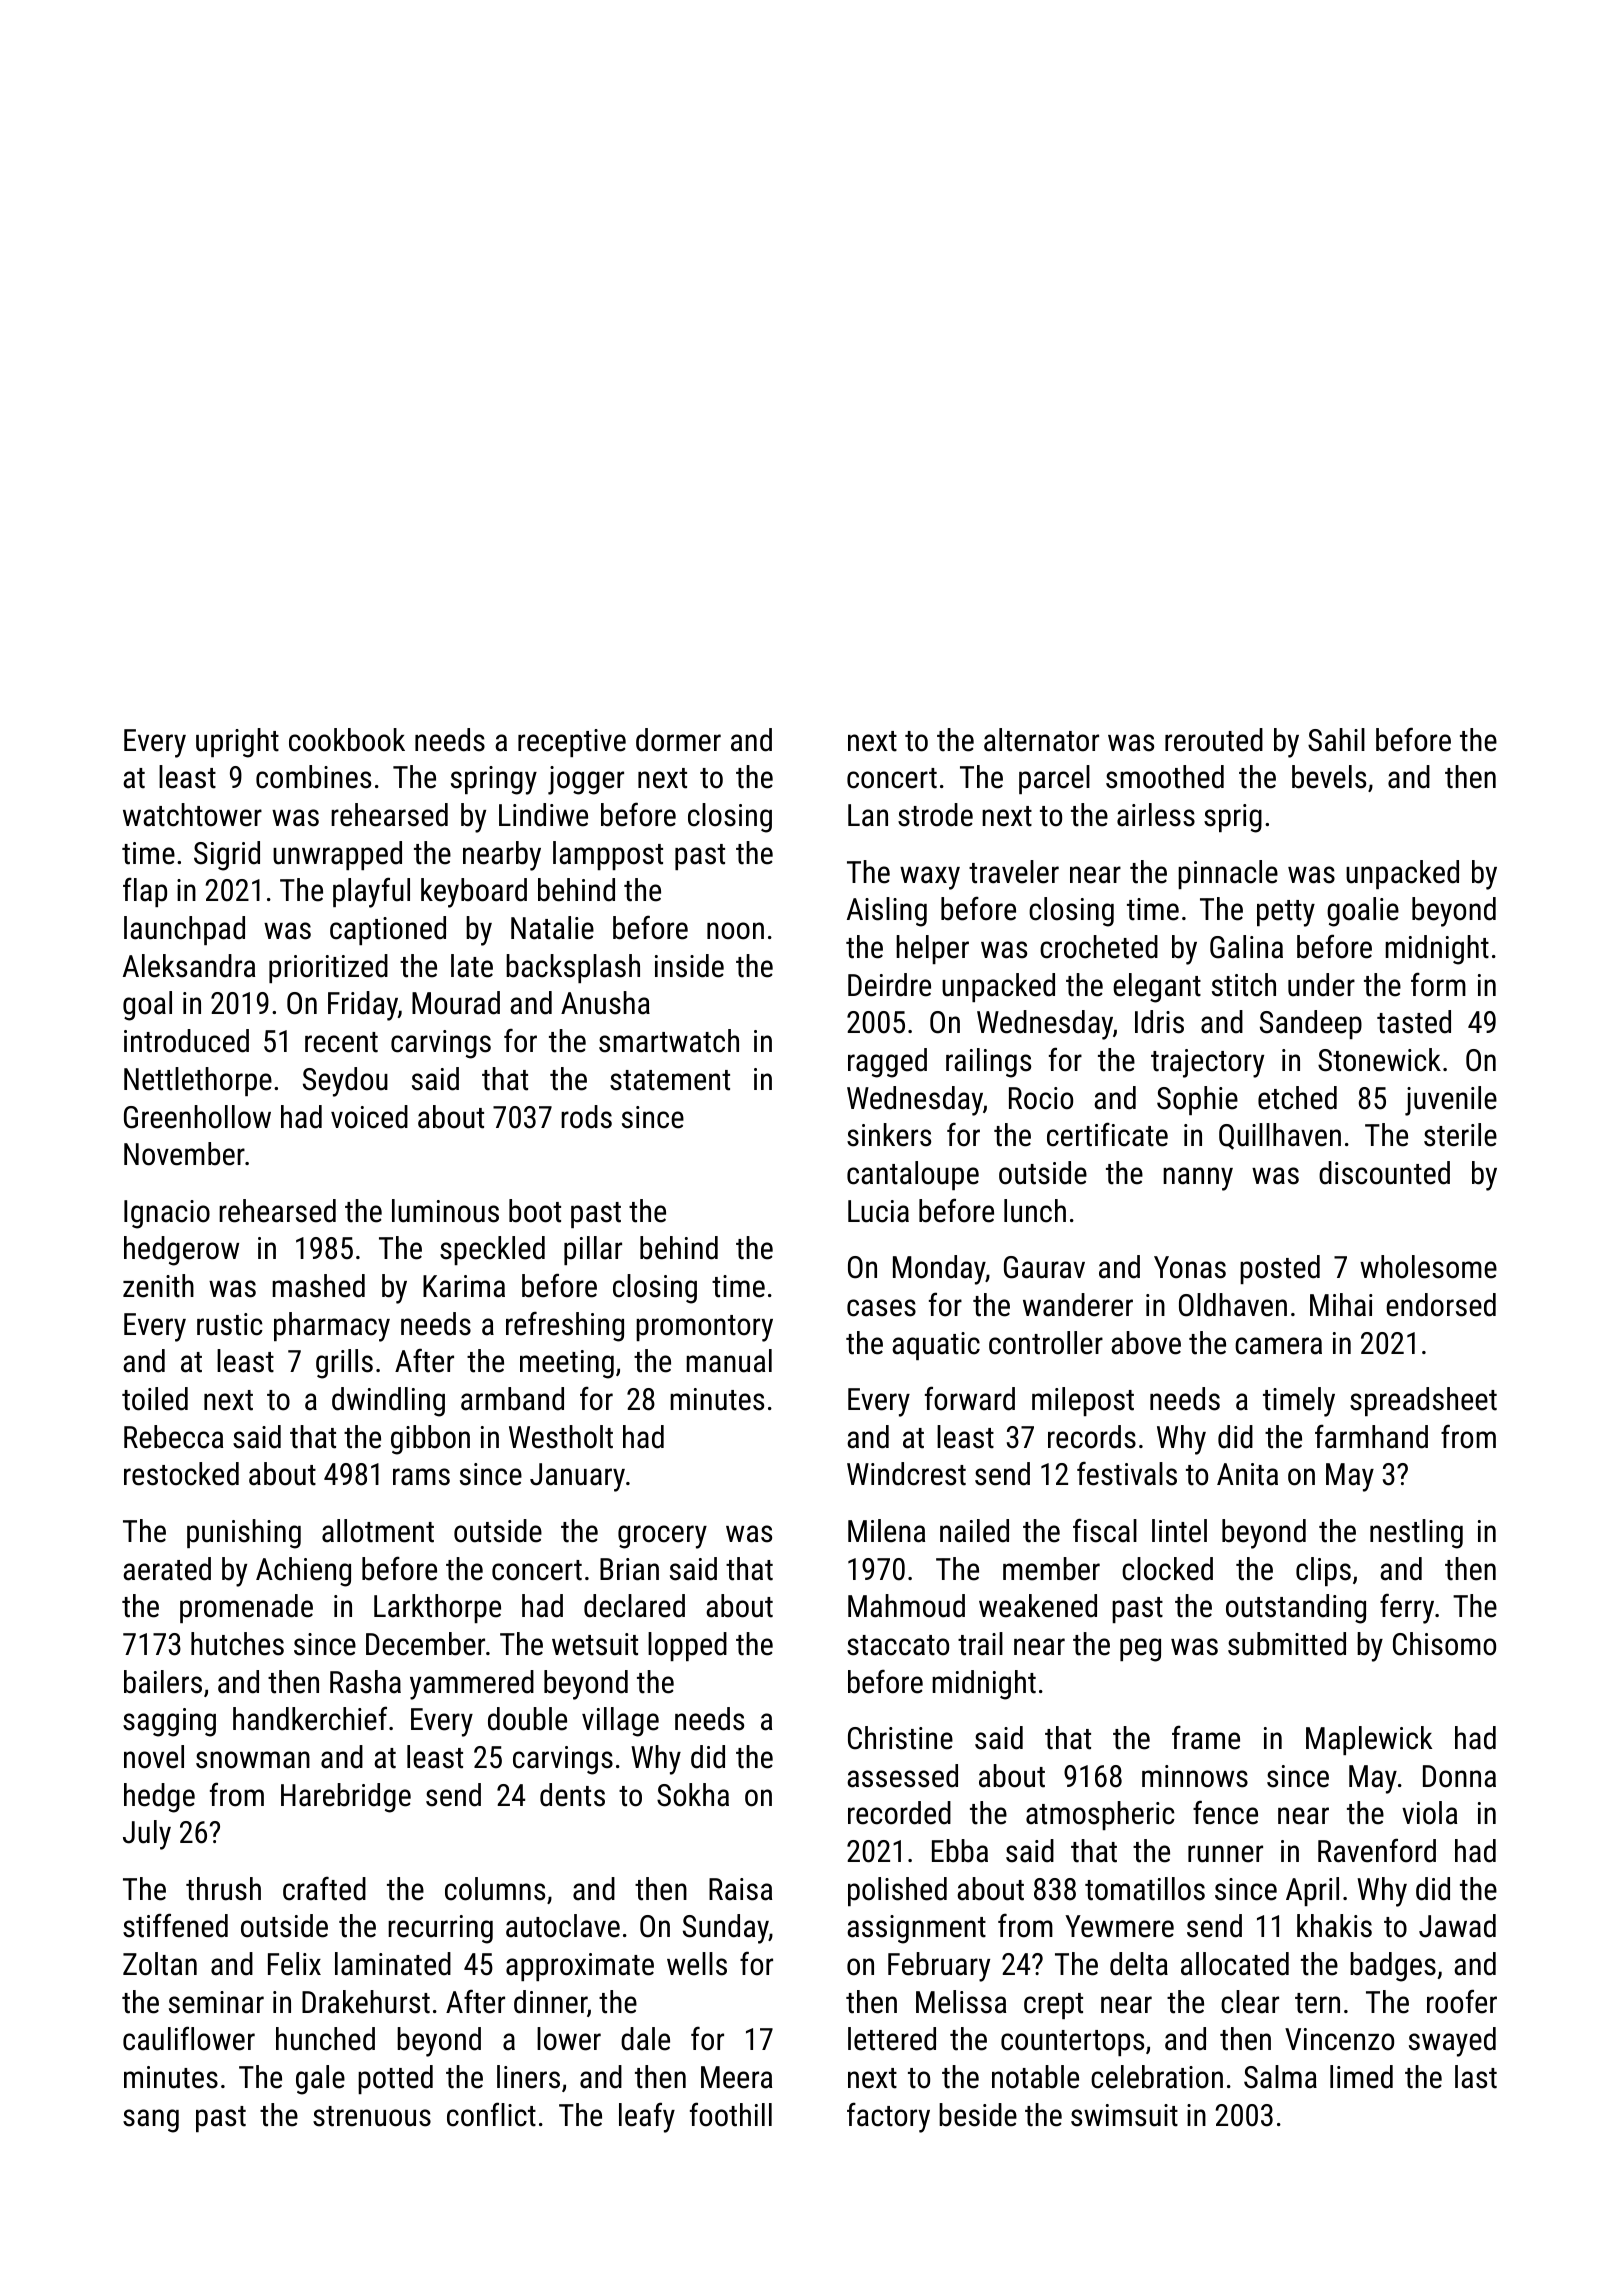 This document has height=2292, width=1620. What do you see at coordinates (886, 1531) in the document?
I see `Milena` at bounding box center [886, 1531].
